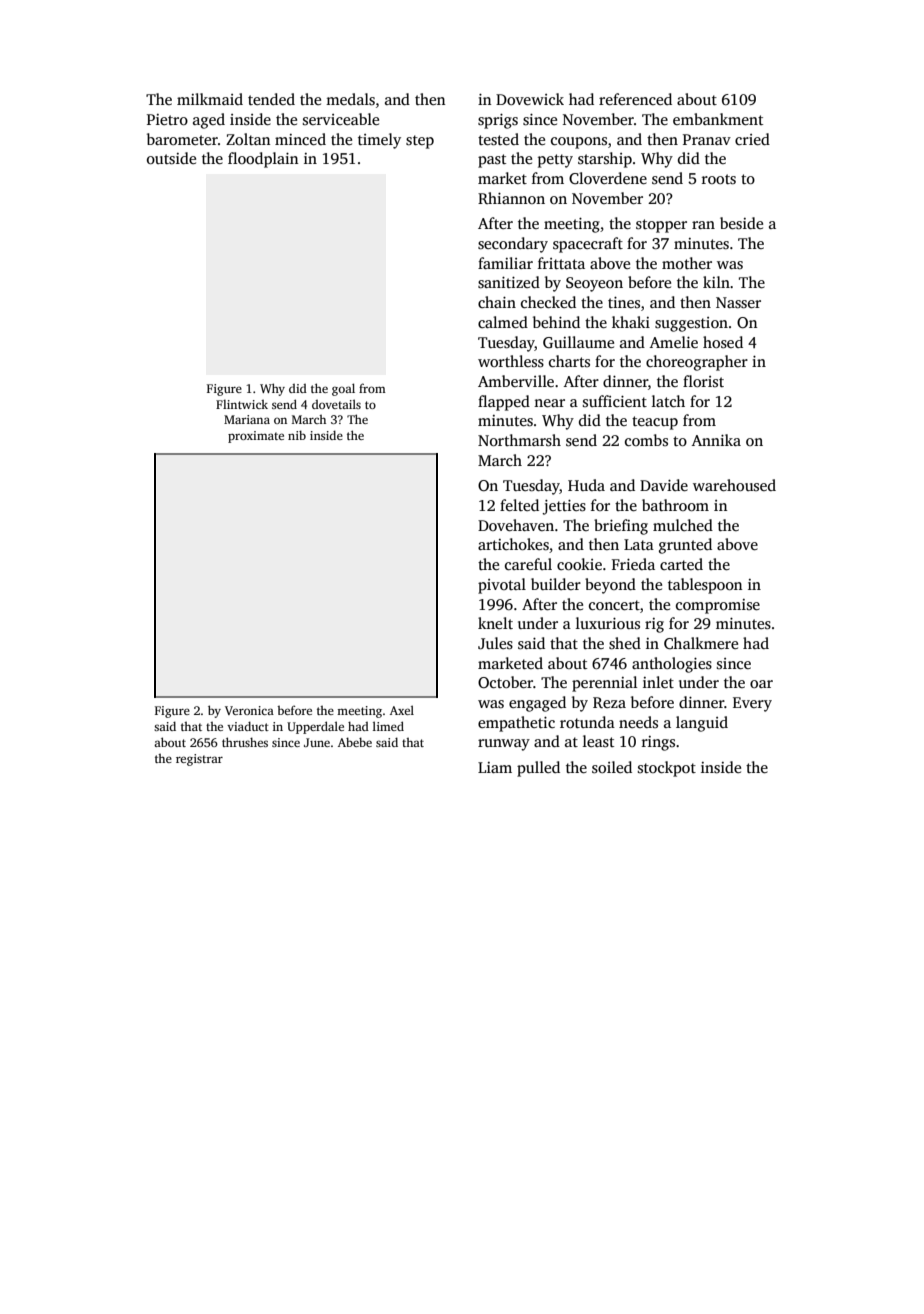  What do you see at coordinates (355, 742) in the page?
I see `Abebe` at bounding box center [355, 742].
